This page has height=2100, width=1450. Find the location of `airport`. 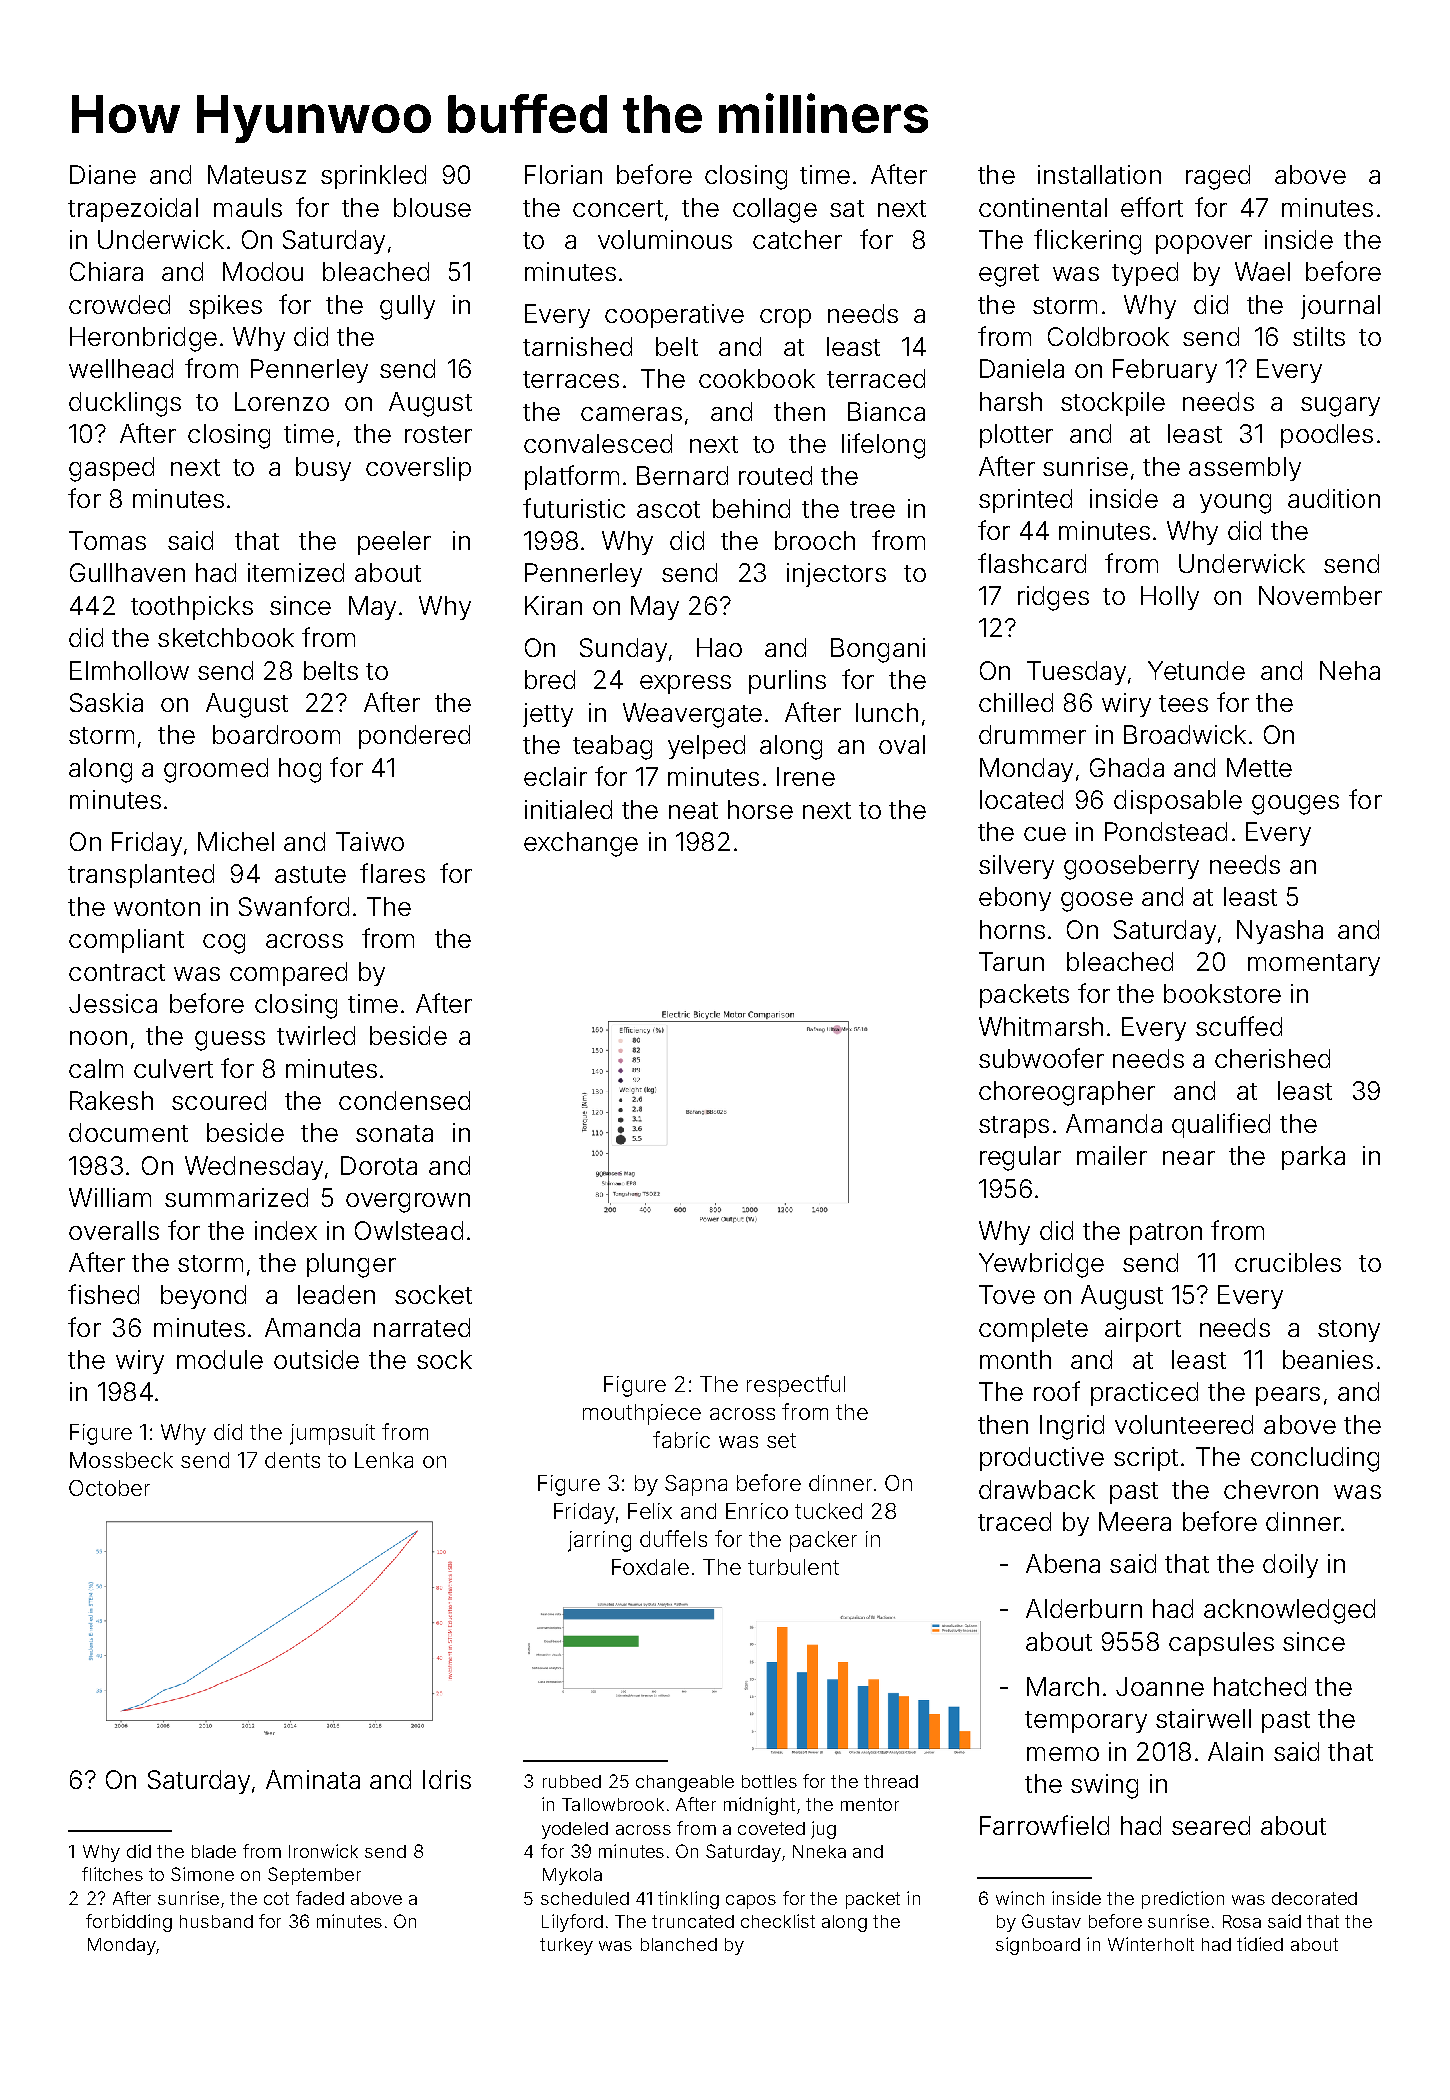

airport is located at coordinates (1143, 1330).
